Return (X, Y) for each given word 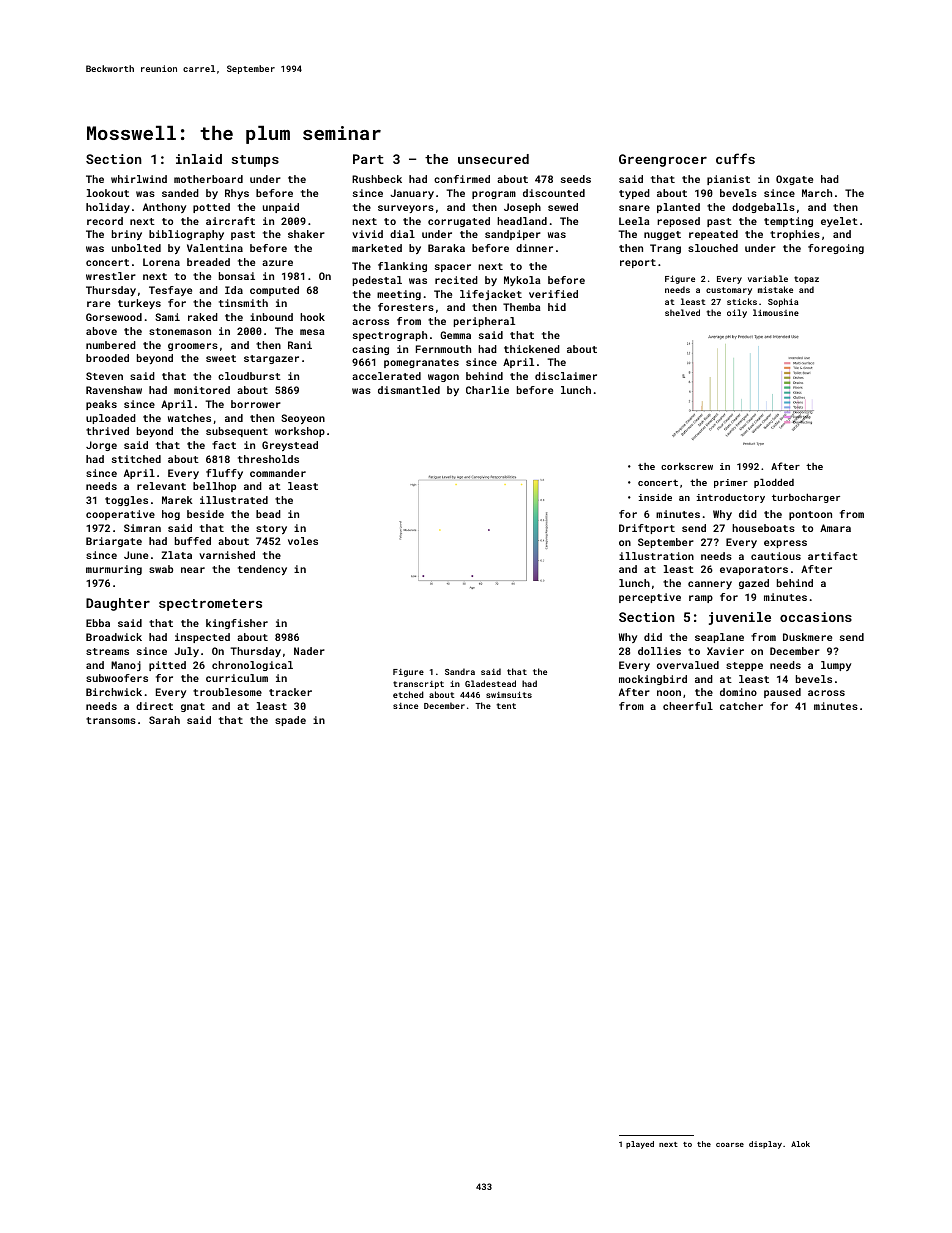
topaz (806, 280)
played (640, 1145)
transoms (111, 720)
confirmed (462, 179)
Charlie (487, 390)
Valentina (215, 248)
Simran (142, 528)
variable (768, 278)
